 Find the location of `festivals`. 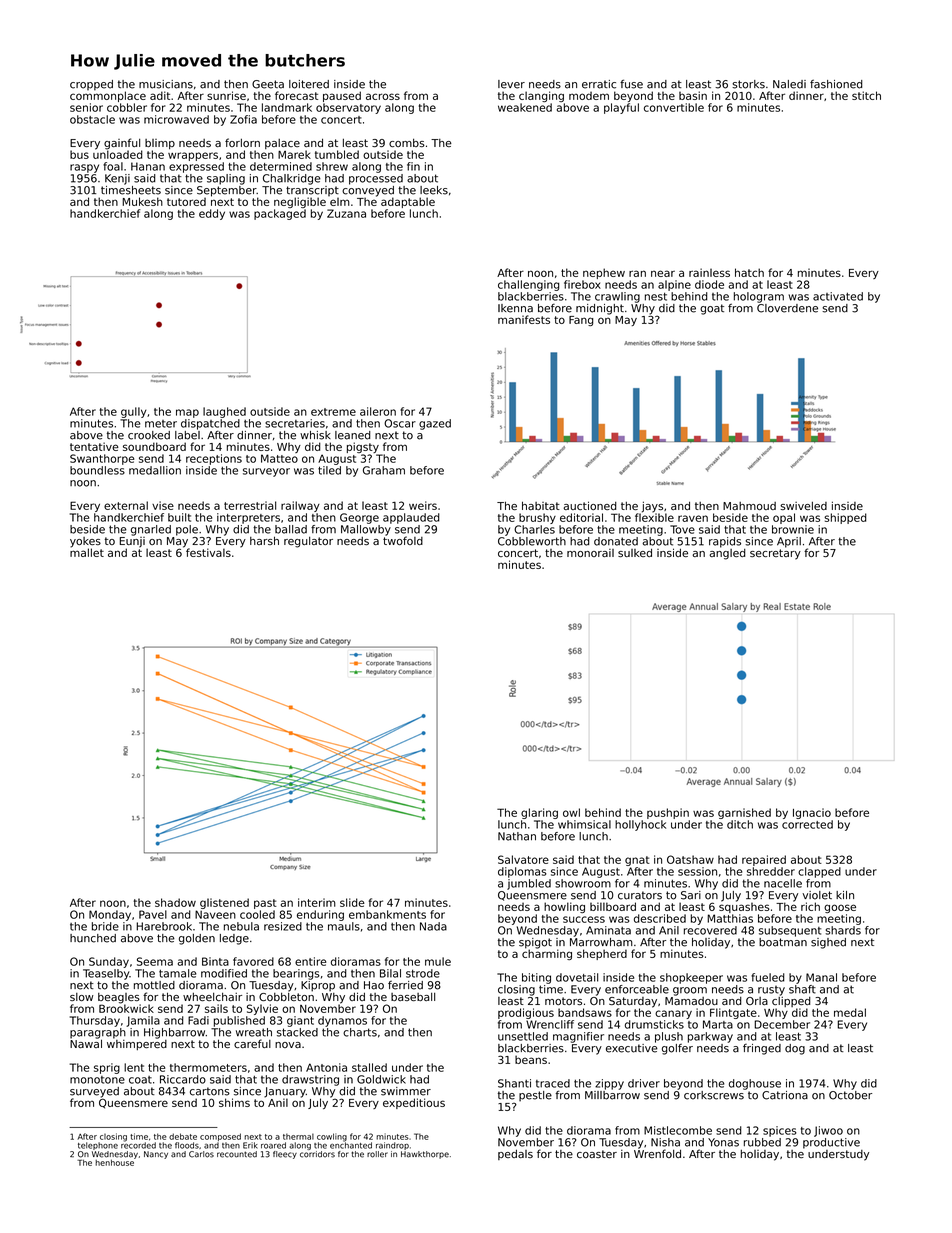

festivals is located at coordinates (208, 552).
